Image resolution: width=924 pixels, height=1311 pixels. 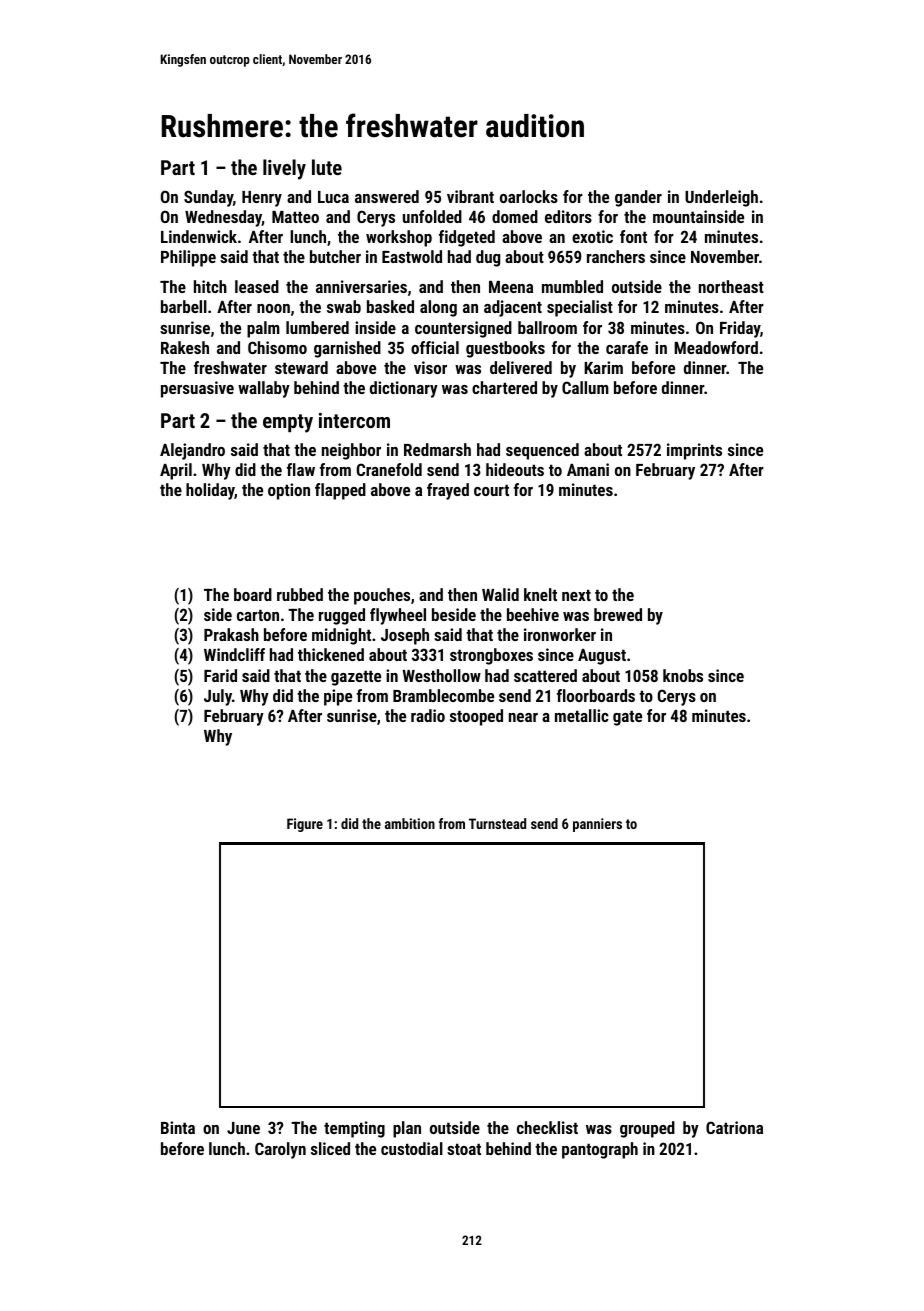 What do you see at coordinates (497, 823) in the screenshot?
I see `Turnstead` at bounding box center [497, 823].
